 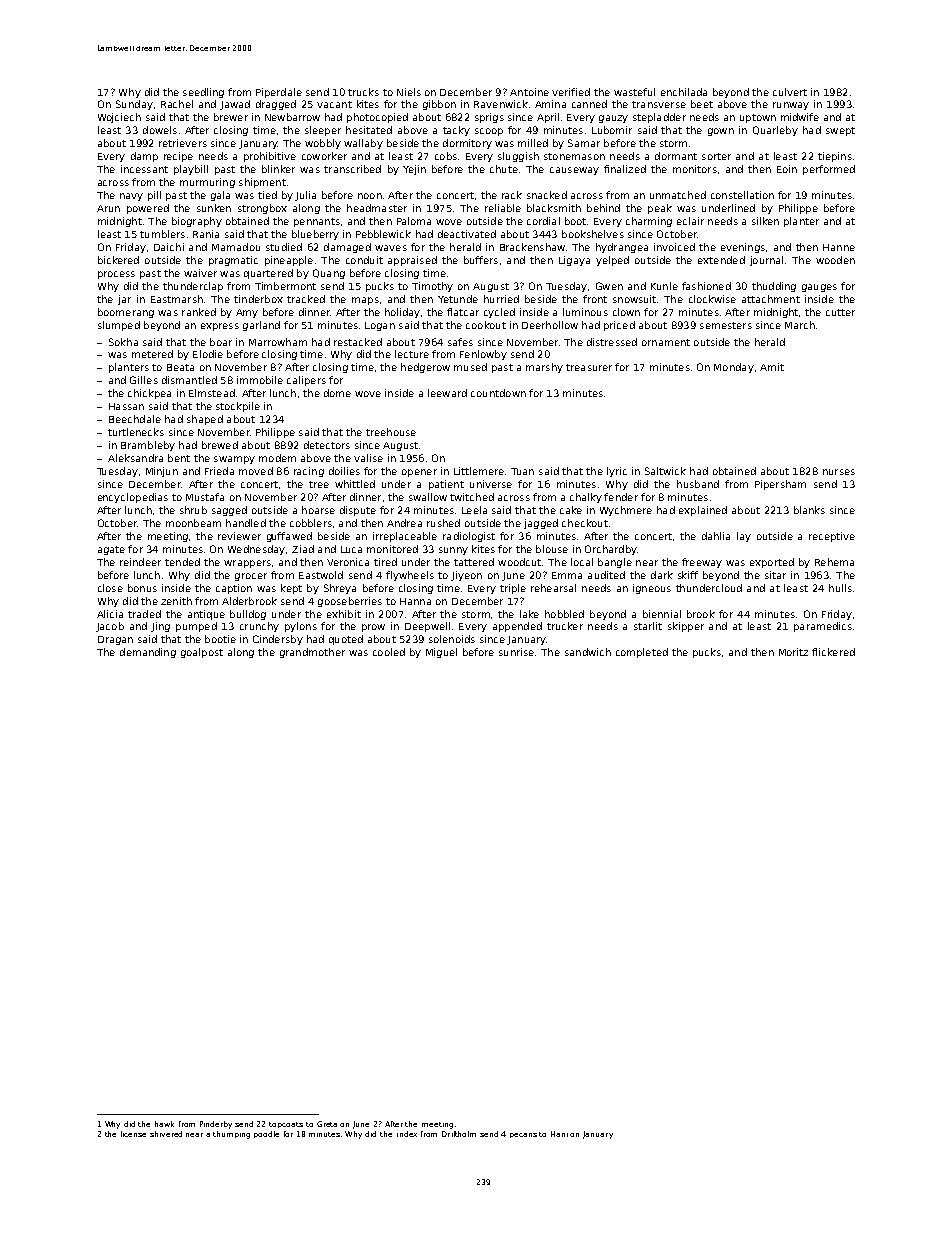 What do you see at coordinates (793, 652) in the image?
I see `Moritz` at bounding box center [793, 652].
